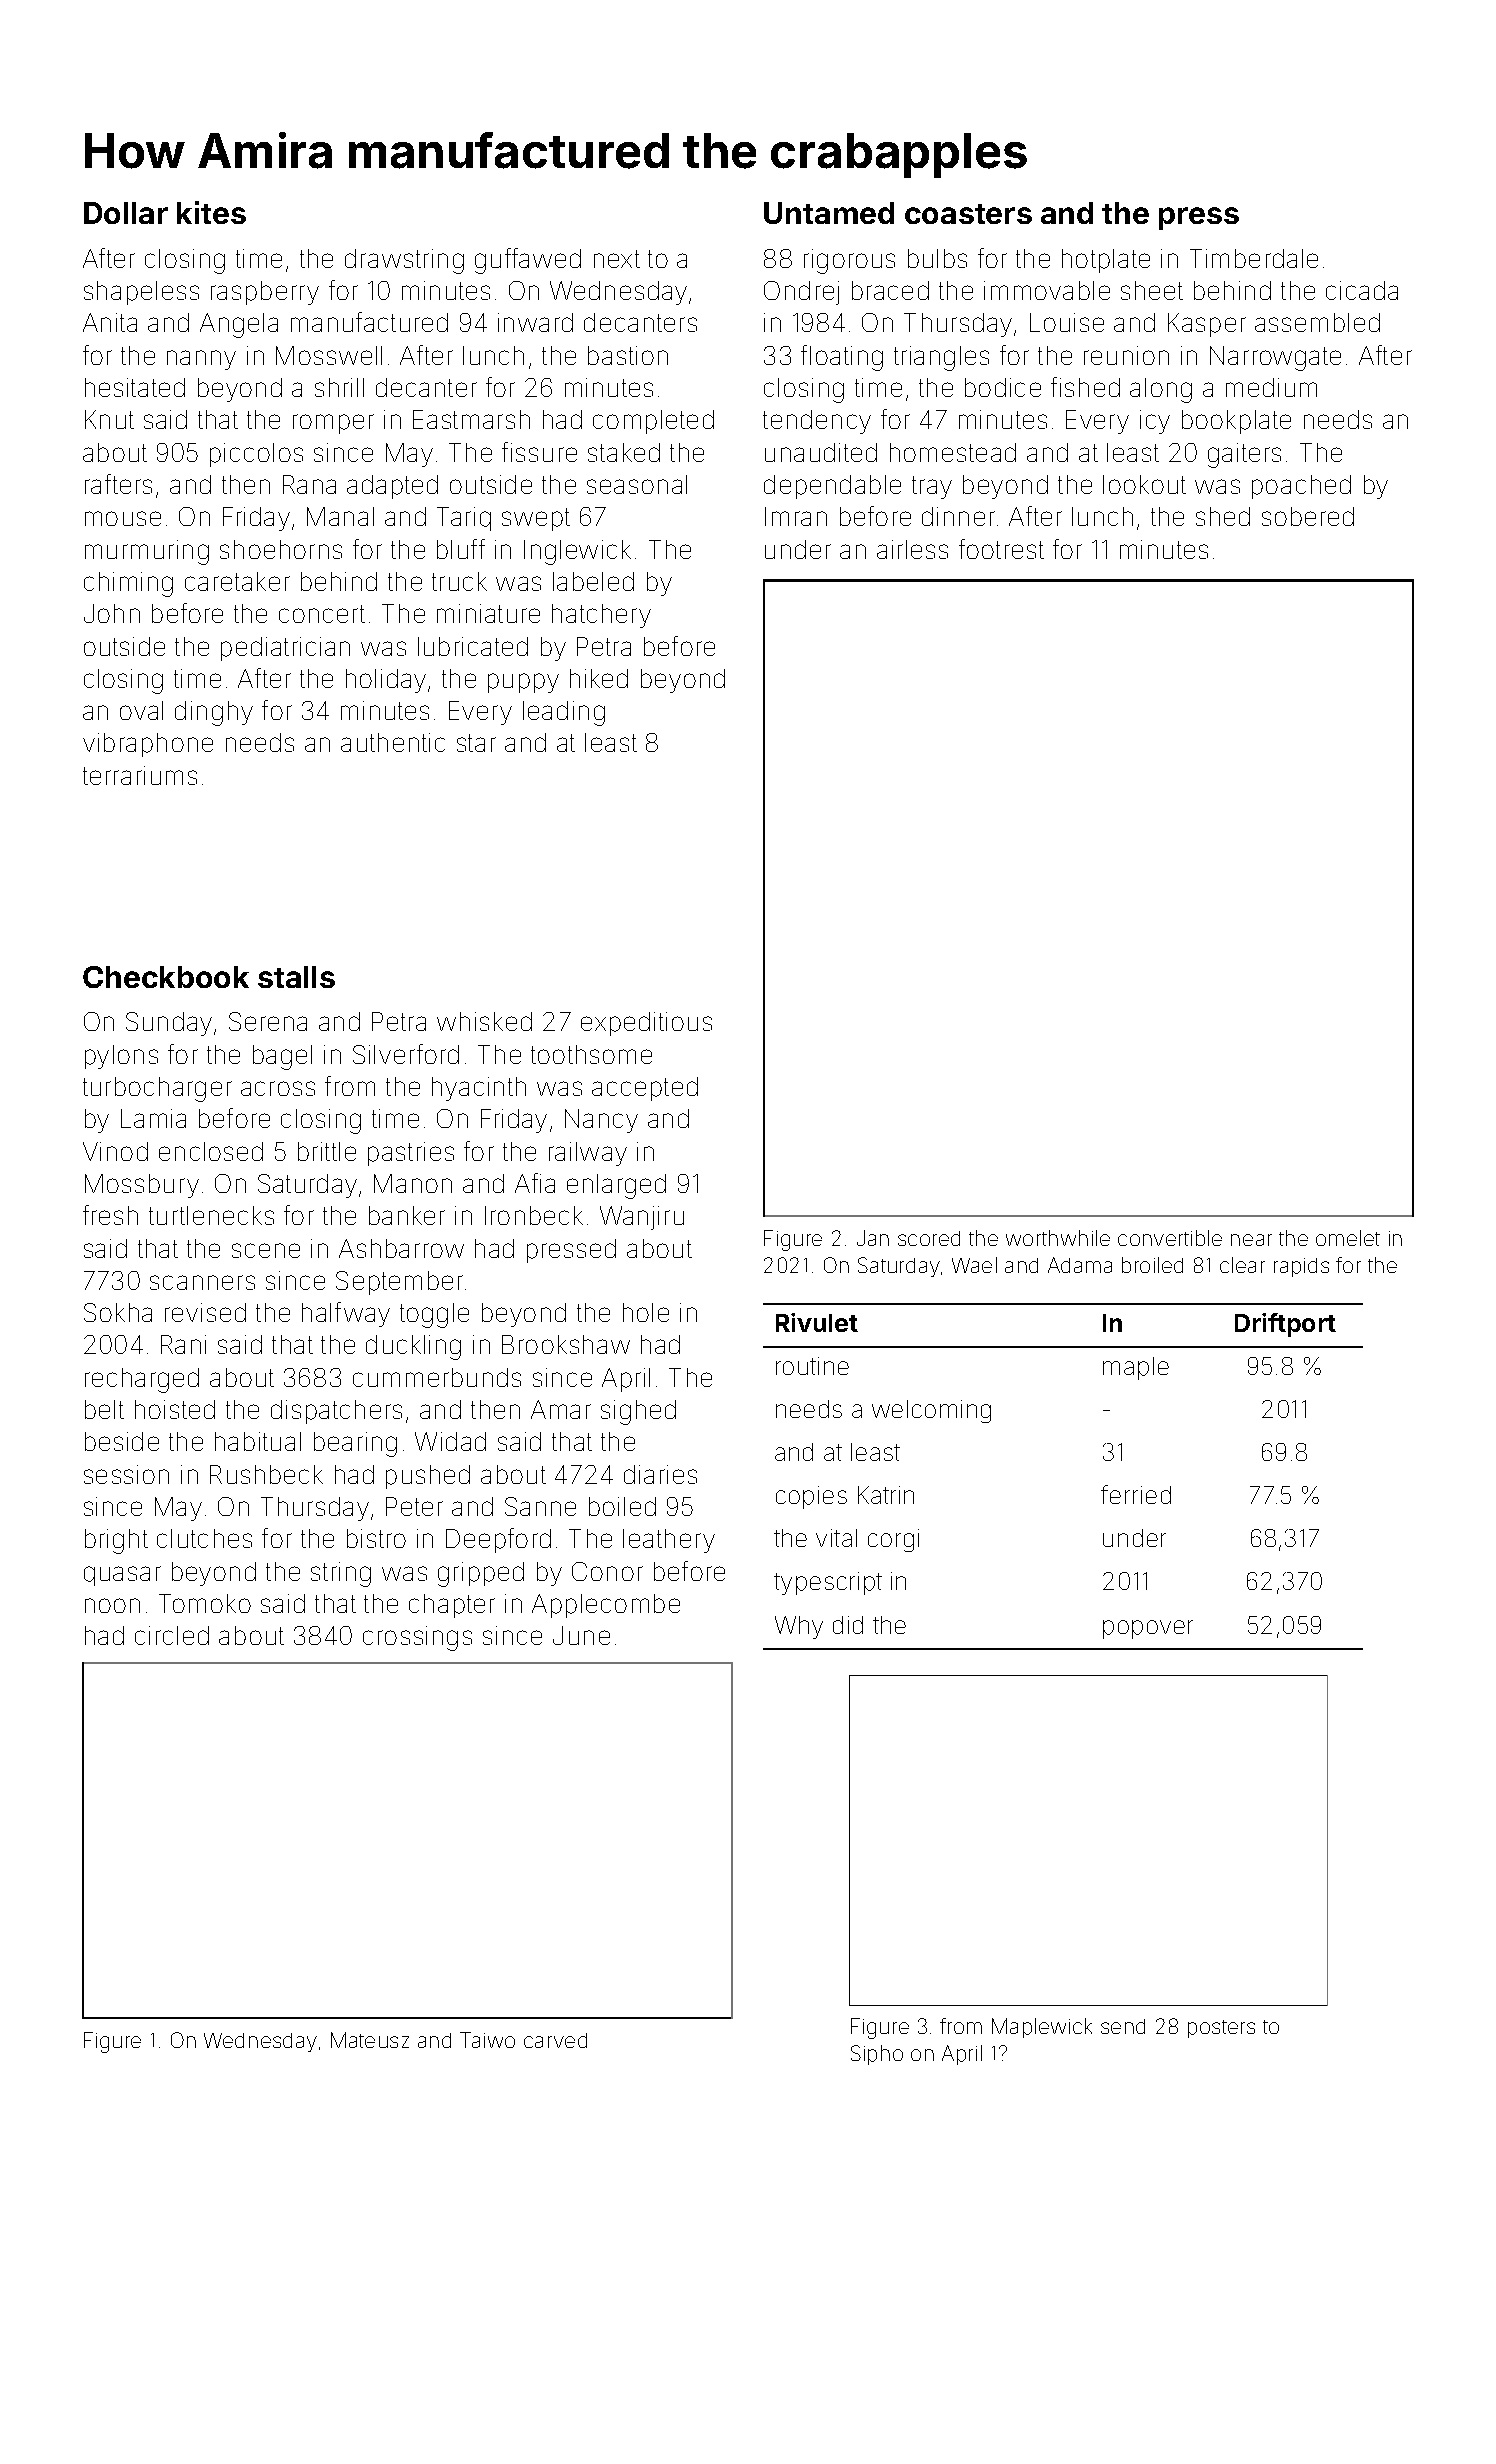  I want to click on Mosswell, so click(329, 355).
